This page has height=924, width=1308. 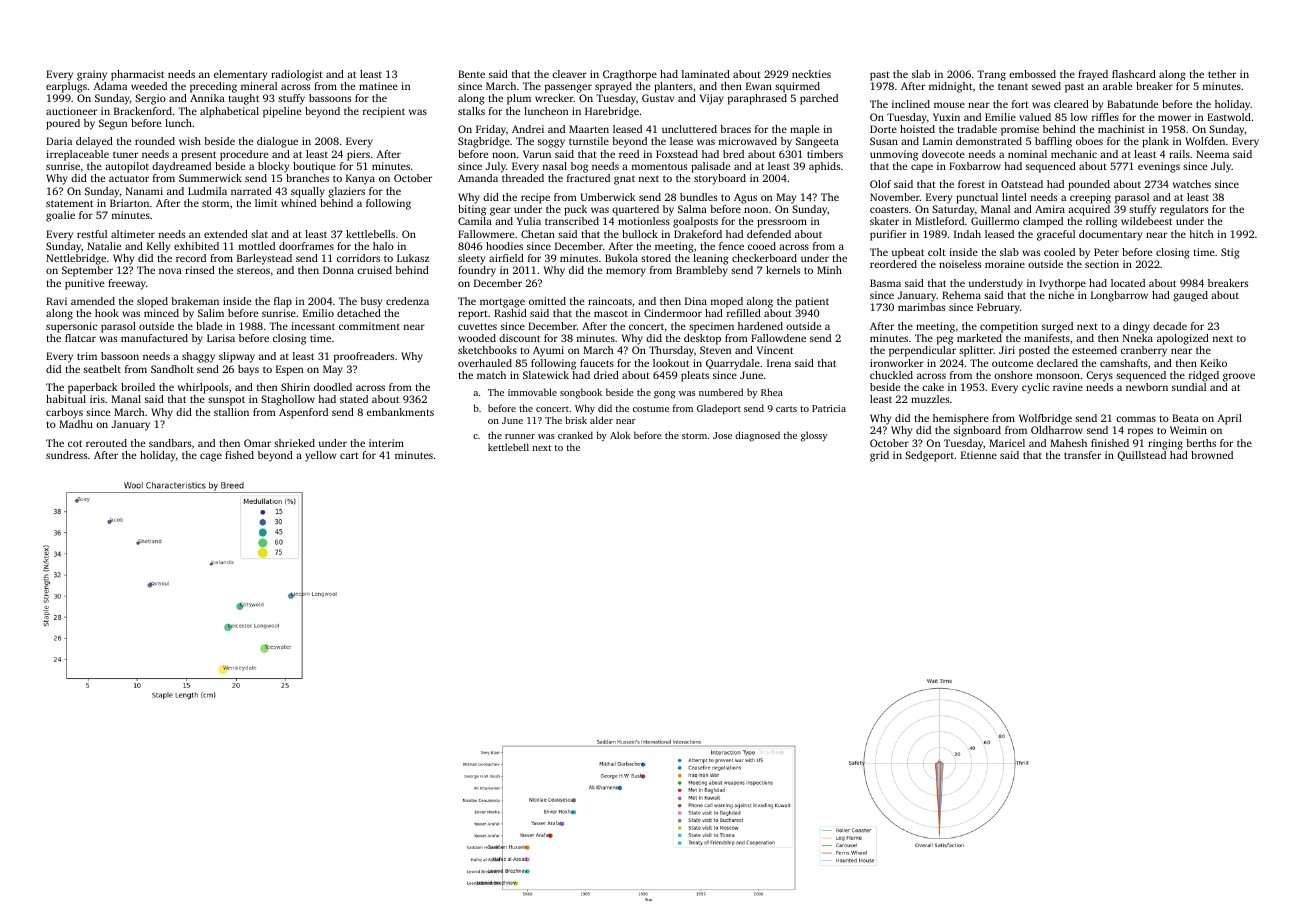 What do you see at coordinates (1059, 252) in the page?
I see `cooled` at bounding box center [1059, 252].
